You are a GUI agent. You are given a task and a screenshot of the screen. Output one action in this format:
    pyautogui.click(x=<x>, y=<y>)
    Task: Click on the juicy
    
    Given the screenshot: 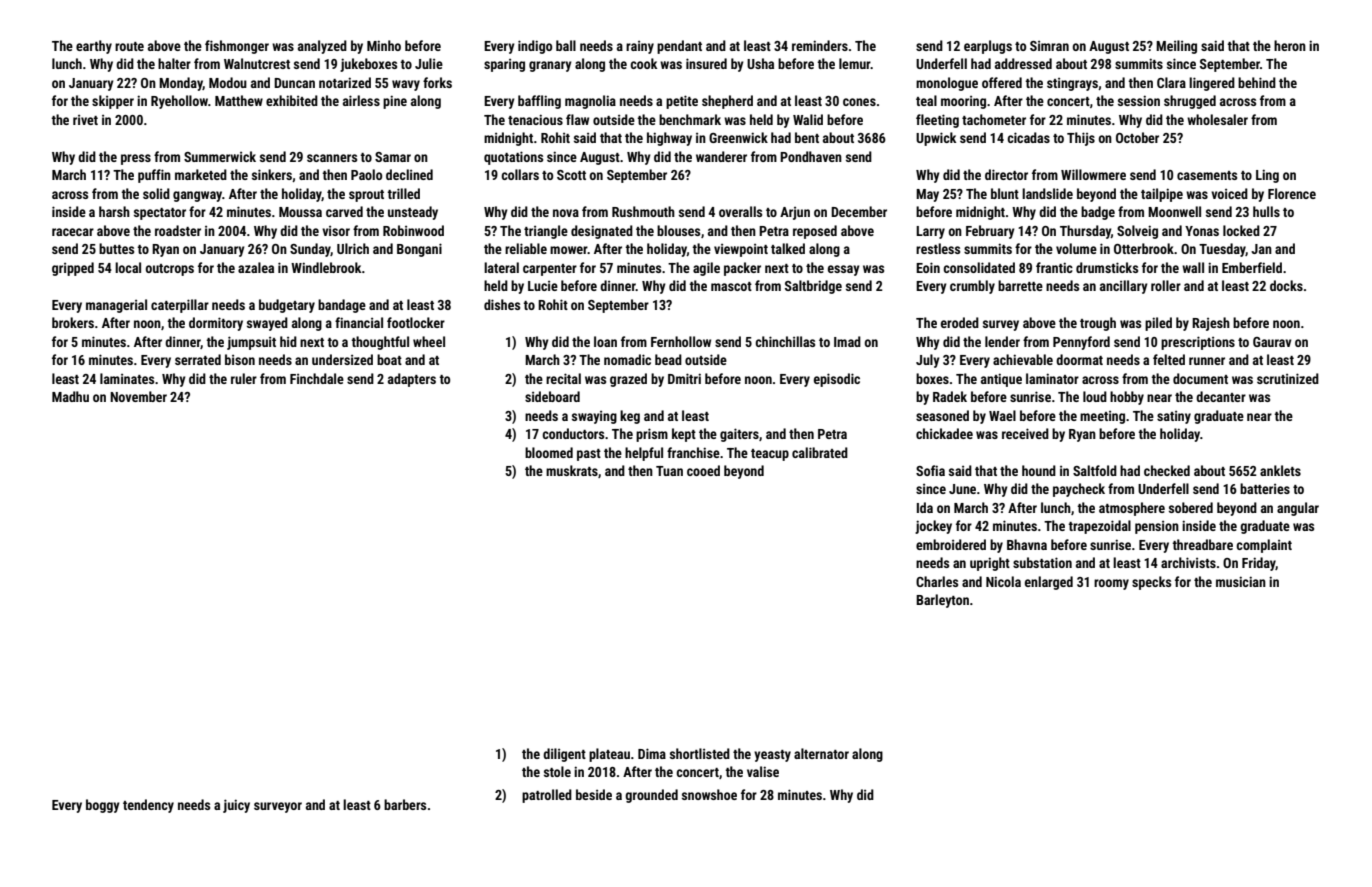 What is the action you would take?
    pyautogui.click(x=236, y=806)
